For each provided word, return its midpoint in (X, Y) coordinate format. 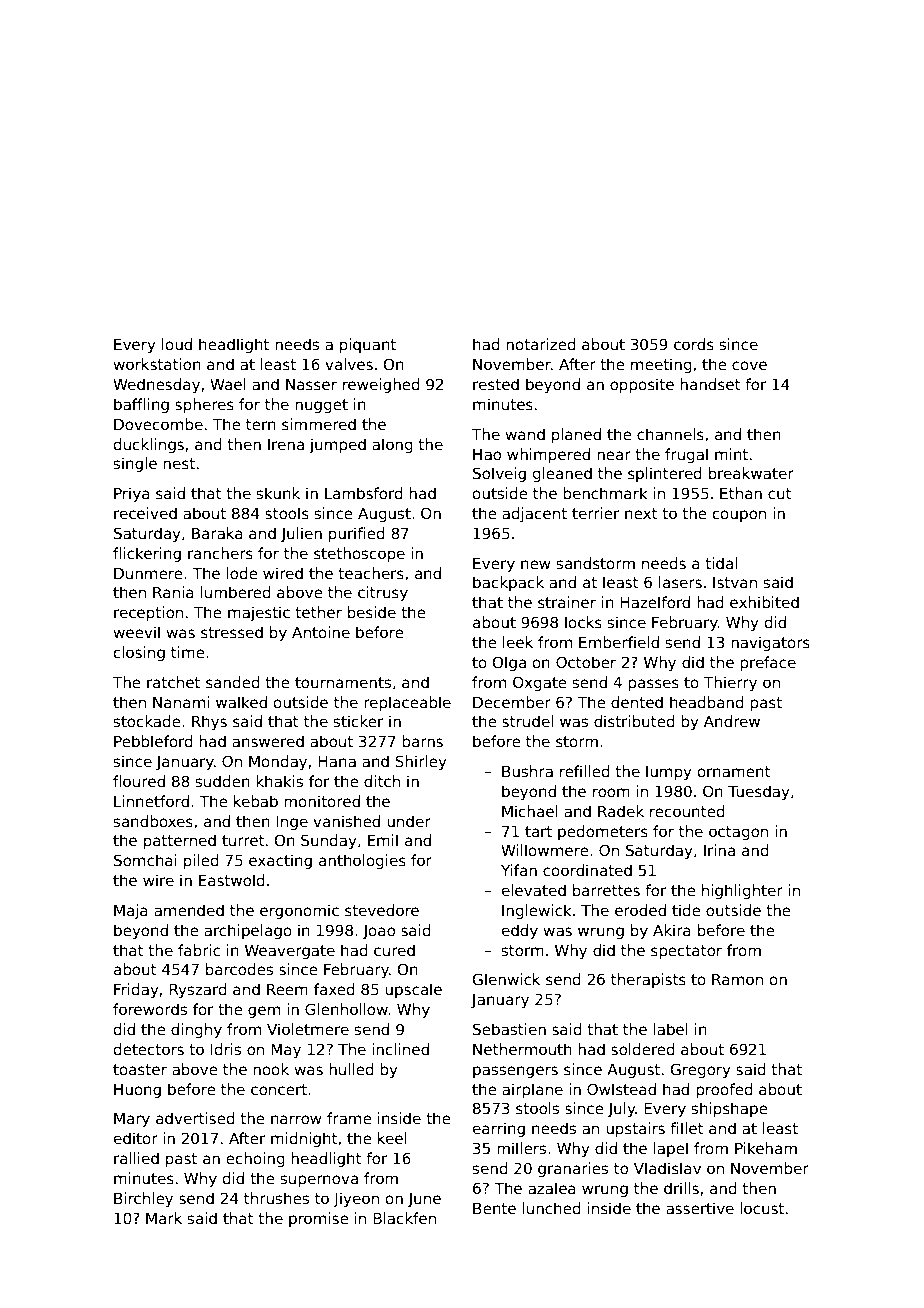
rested (496, 384)
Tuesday (759, 792)
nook (271, 1069)
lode (242, 573)
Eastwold (232, 880)
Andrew (732, 721)
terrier (595, 513)
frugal (686, 455)
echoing (255, 1159)
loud (177, 344)
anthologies (362, 861)
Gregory (701, 1070)
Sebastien (509, 1029)
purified (357, 534)
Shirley (421, 762)
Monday (278, 762)
